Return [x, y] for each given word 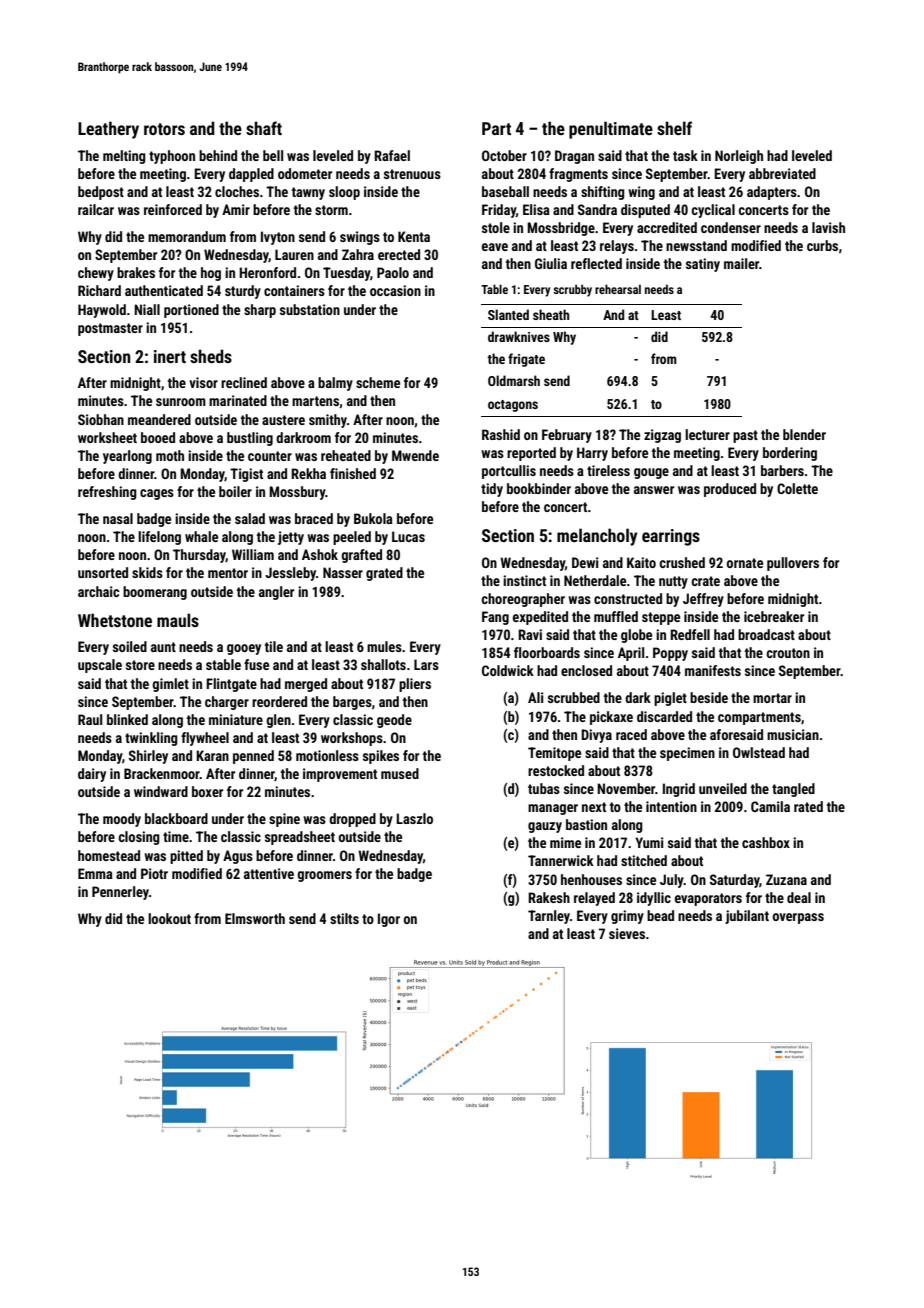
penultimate [611, 130]
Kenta [414, 236]
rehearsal [618, 289]
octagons [513, 406]
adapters [772, 193]
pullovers [793, 564]
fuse [256, 664]
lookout [169, 918]
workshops [352, 739]
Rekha [308, 473]
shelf [674, 128]
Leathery [108, 130]
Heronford [267, 272]
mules [384, 646]
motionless [327, 755]
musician [793, 734]
